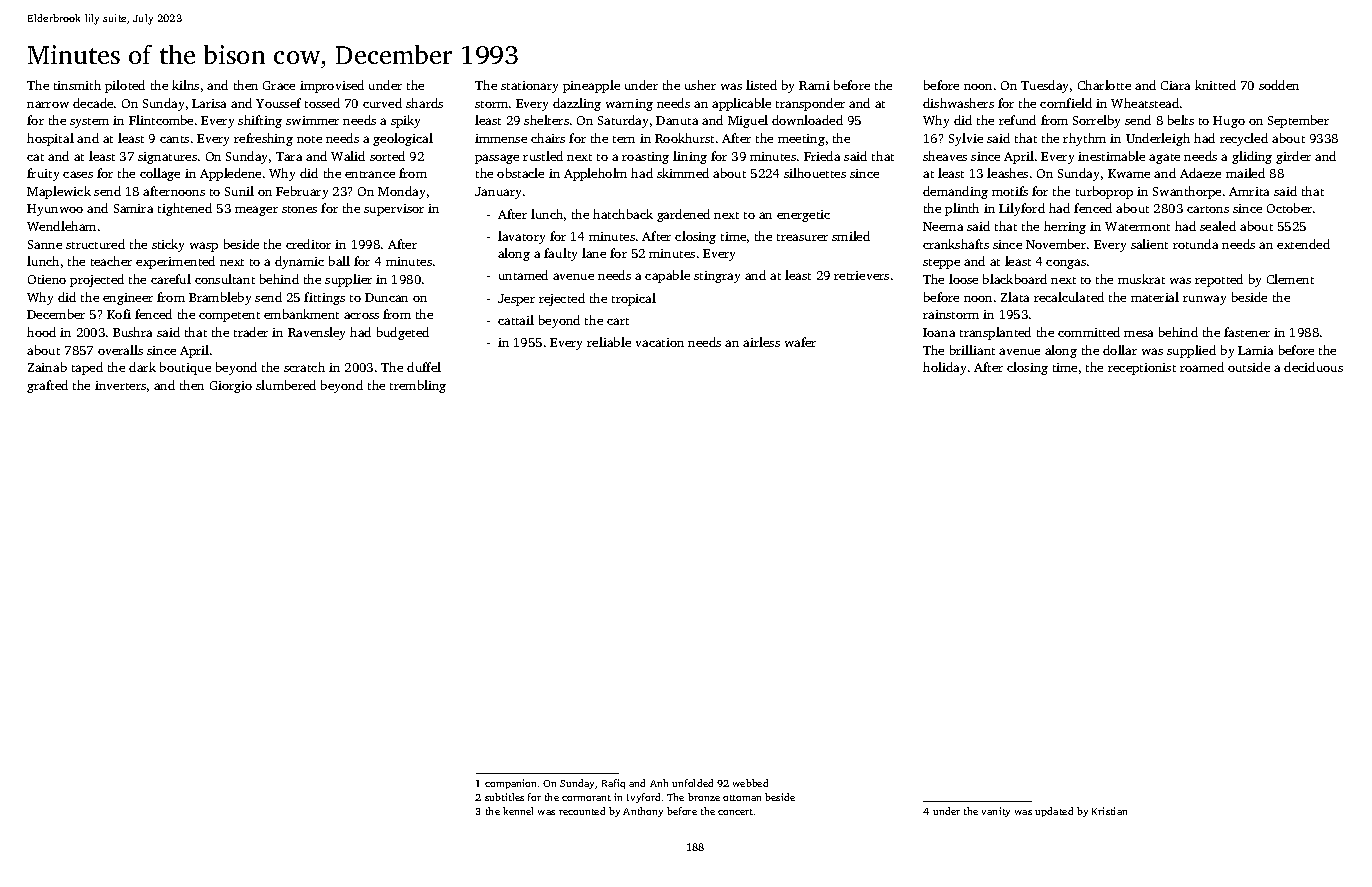 This document has height=887, width=1372. What do you see at coordinates (518, 811) in the document?
I see `kennel` at bounding box center [518, 811].
